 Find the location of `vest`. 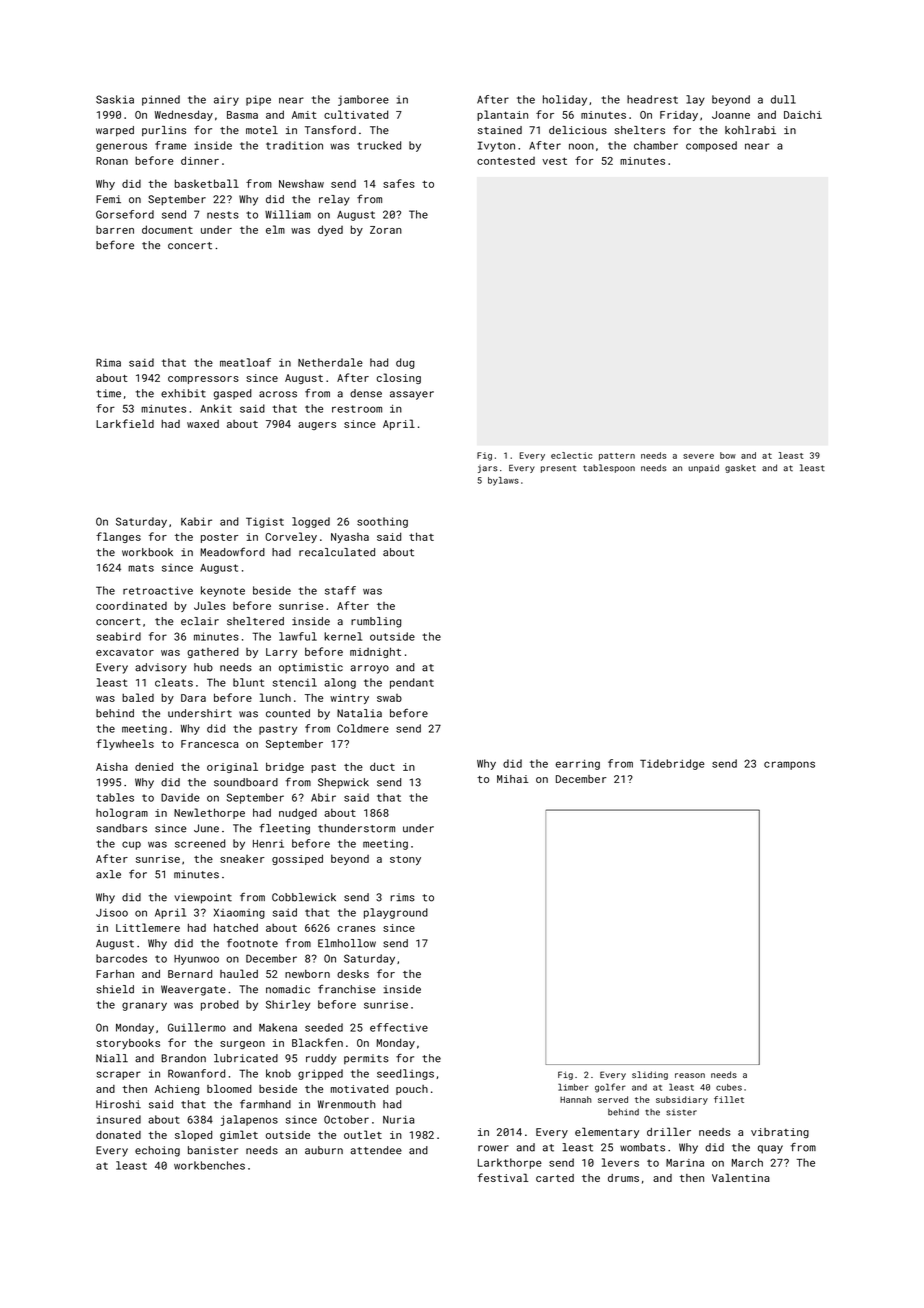

vest is located at coordinates (554, 161).
